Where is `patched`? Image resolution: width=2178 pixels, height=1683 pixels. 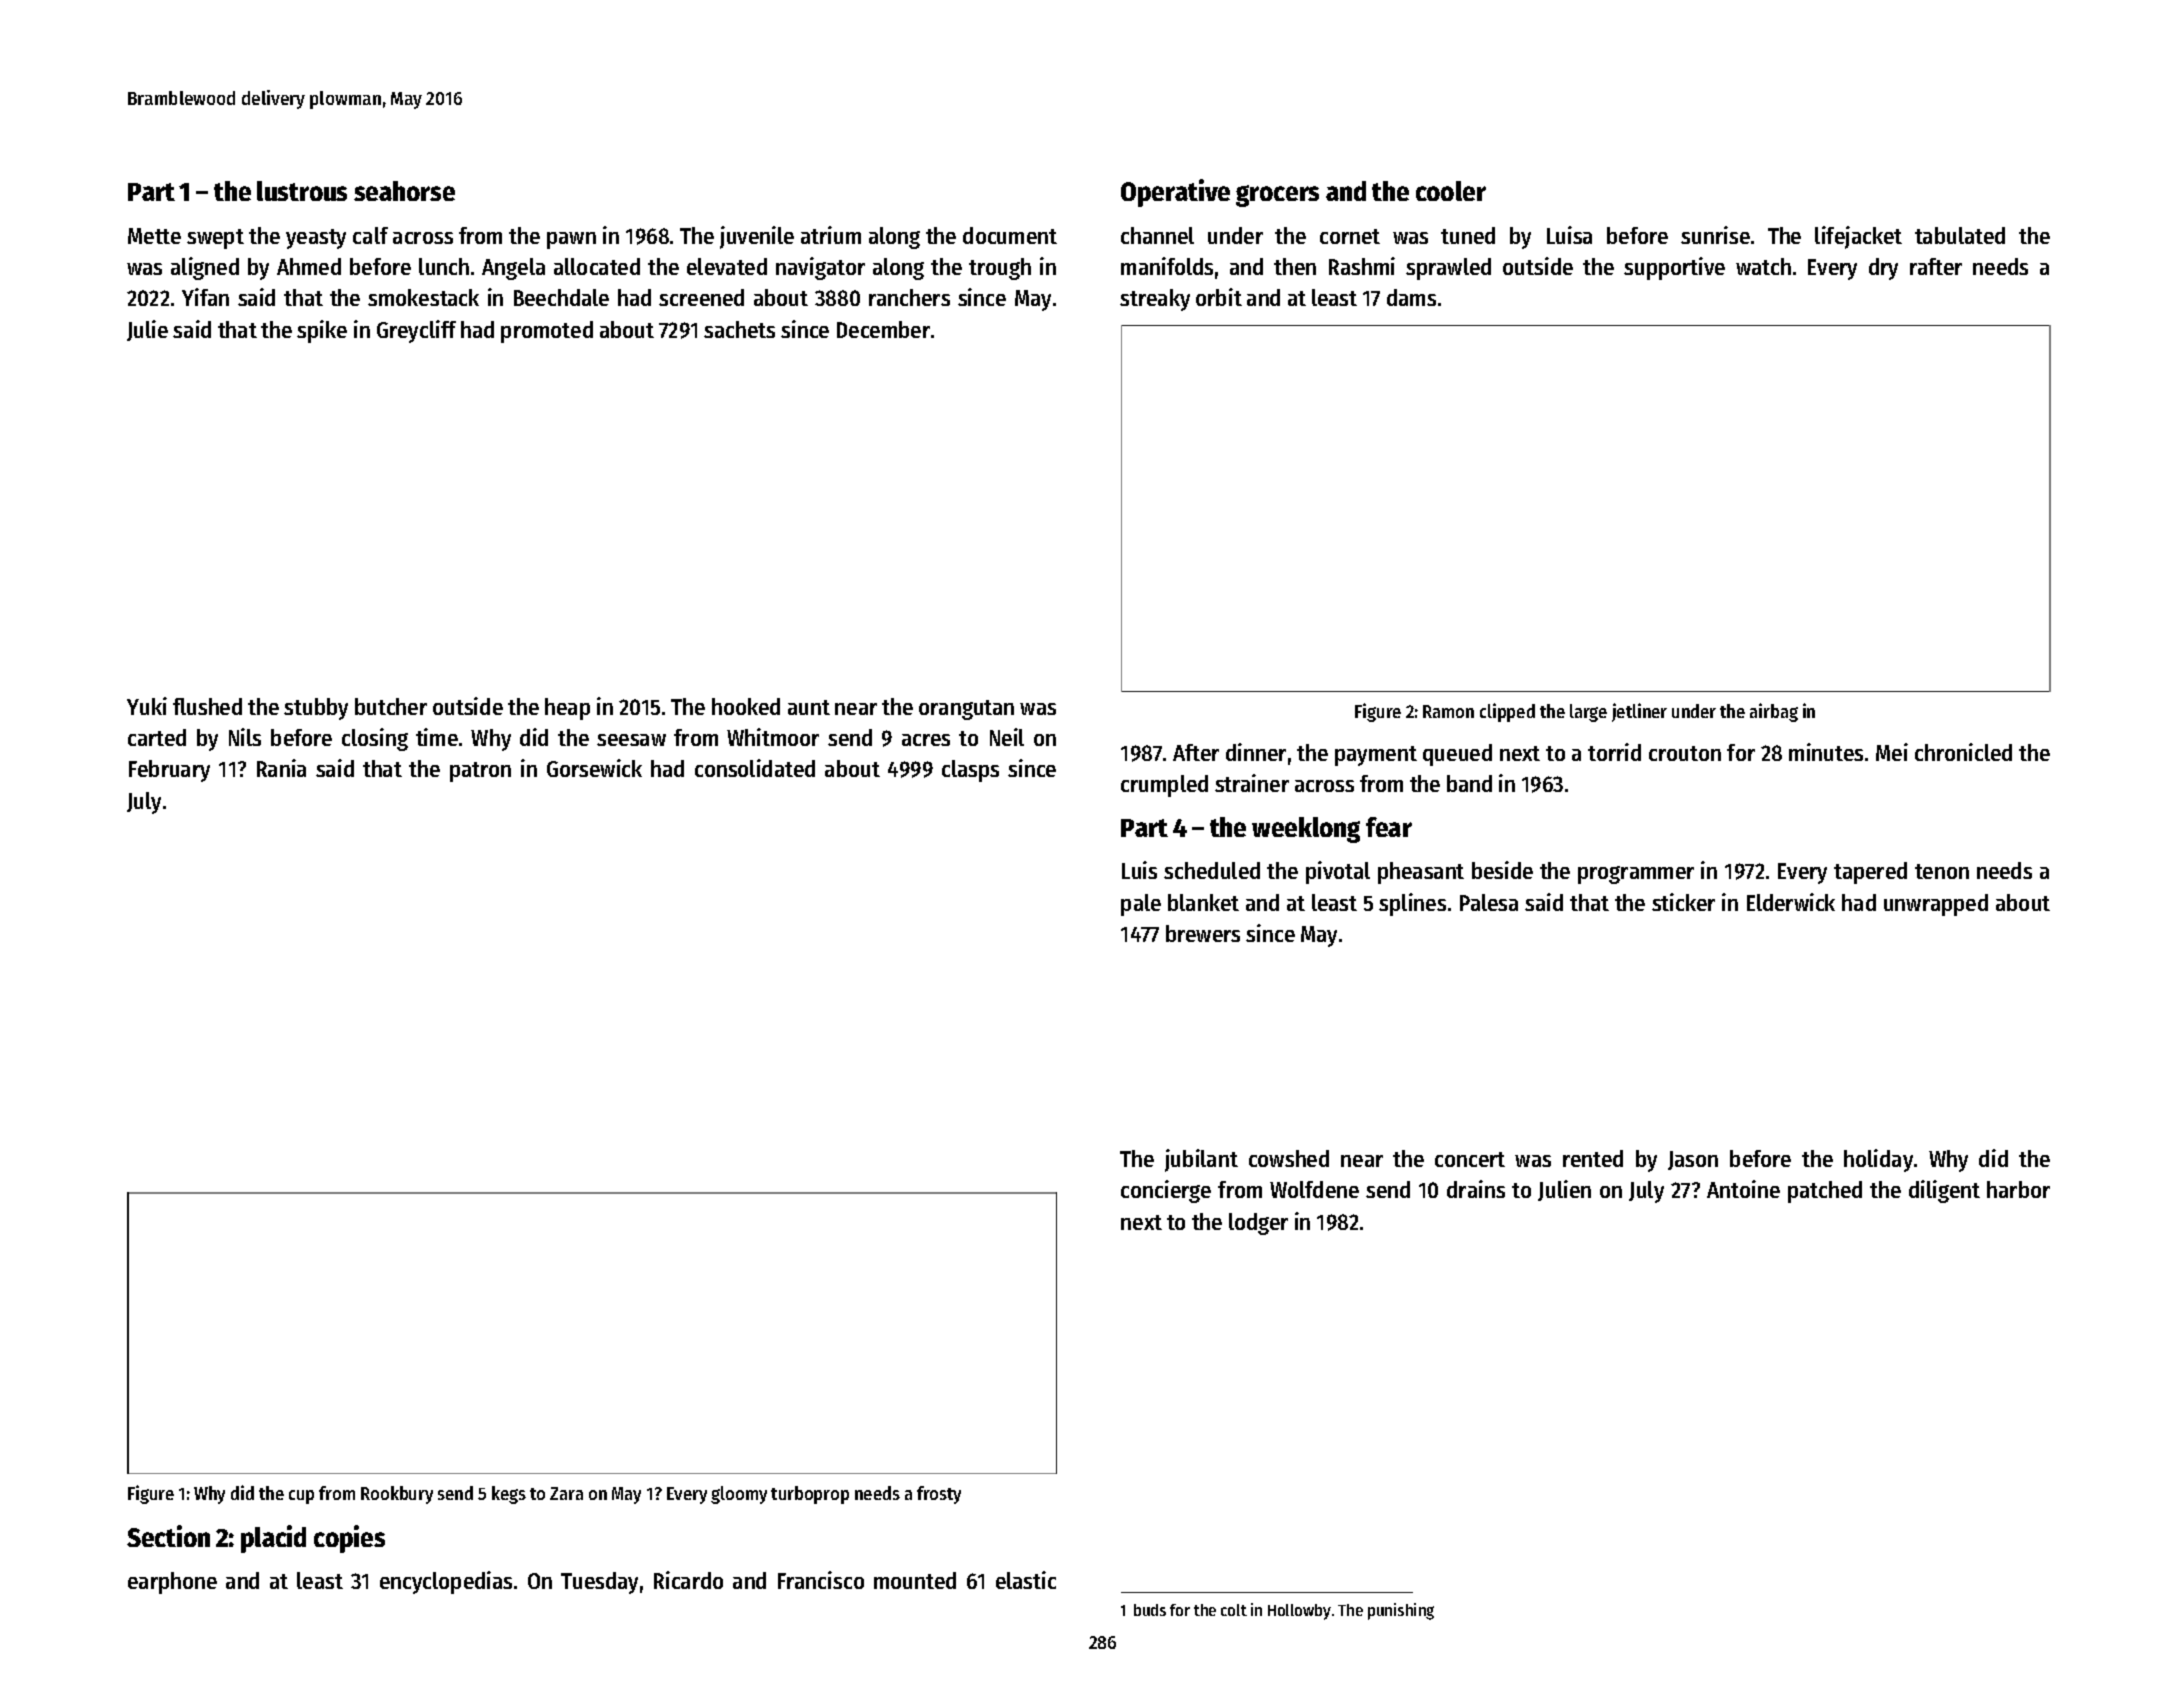
patched is located at coordinates (1825, 1192).
